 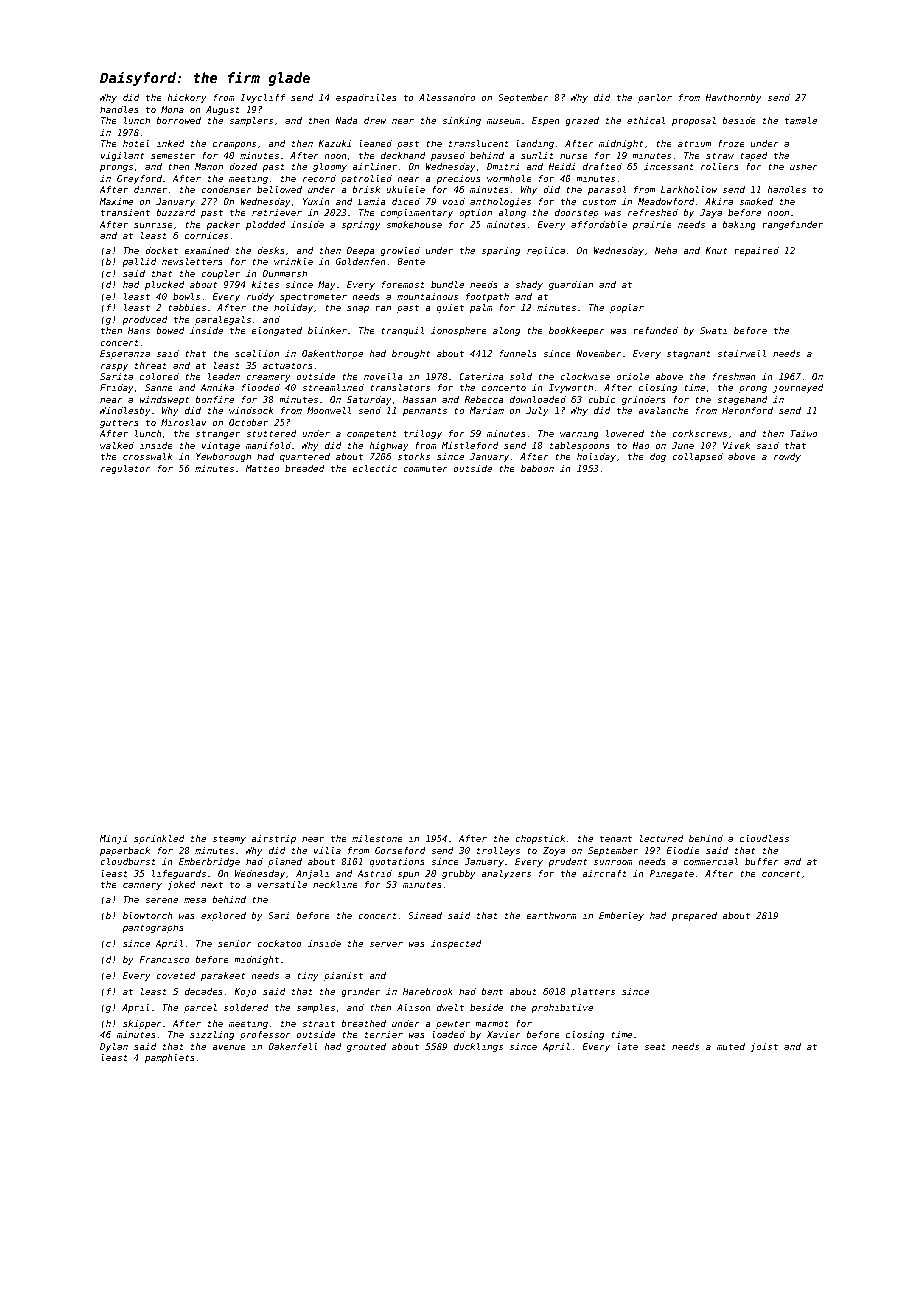 What do you see at coordinates (319, 178) in the image?
I see `record` at bounding box center [319, 178].
